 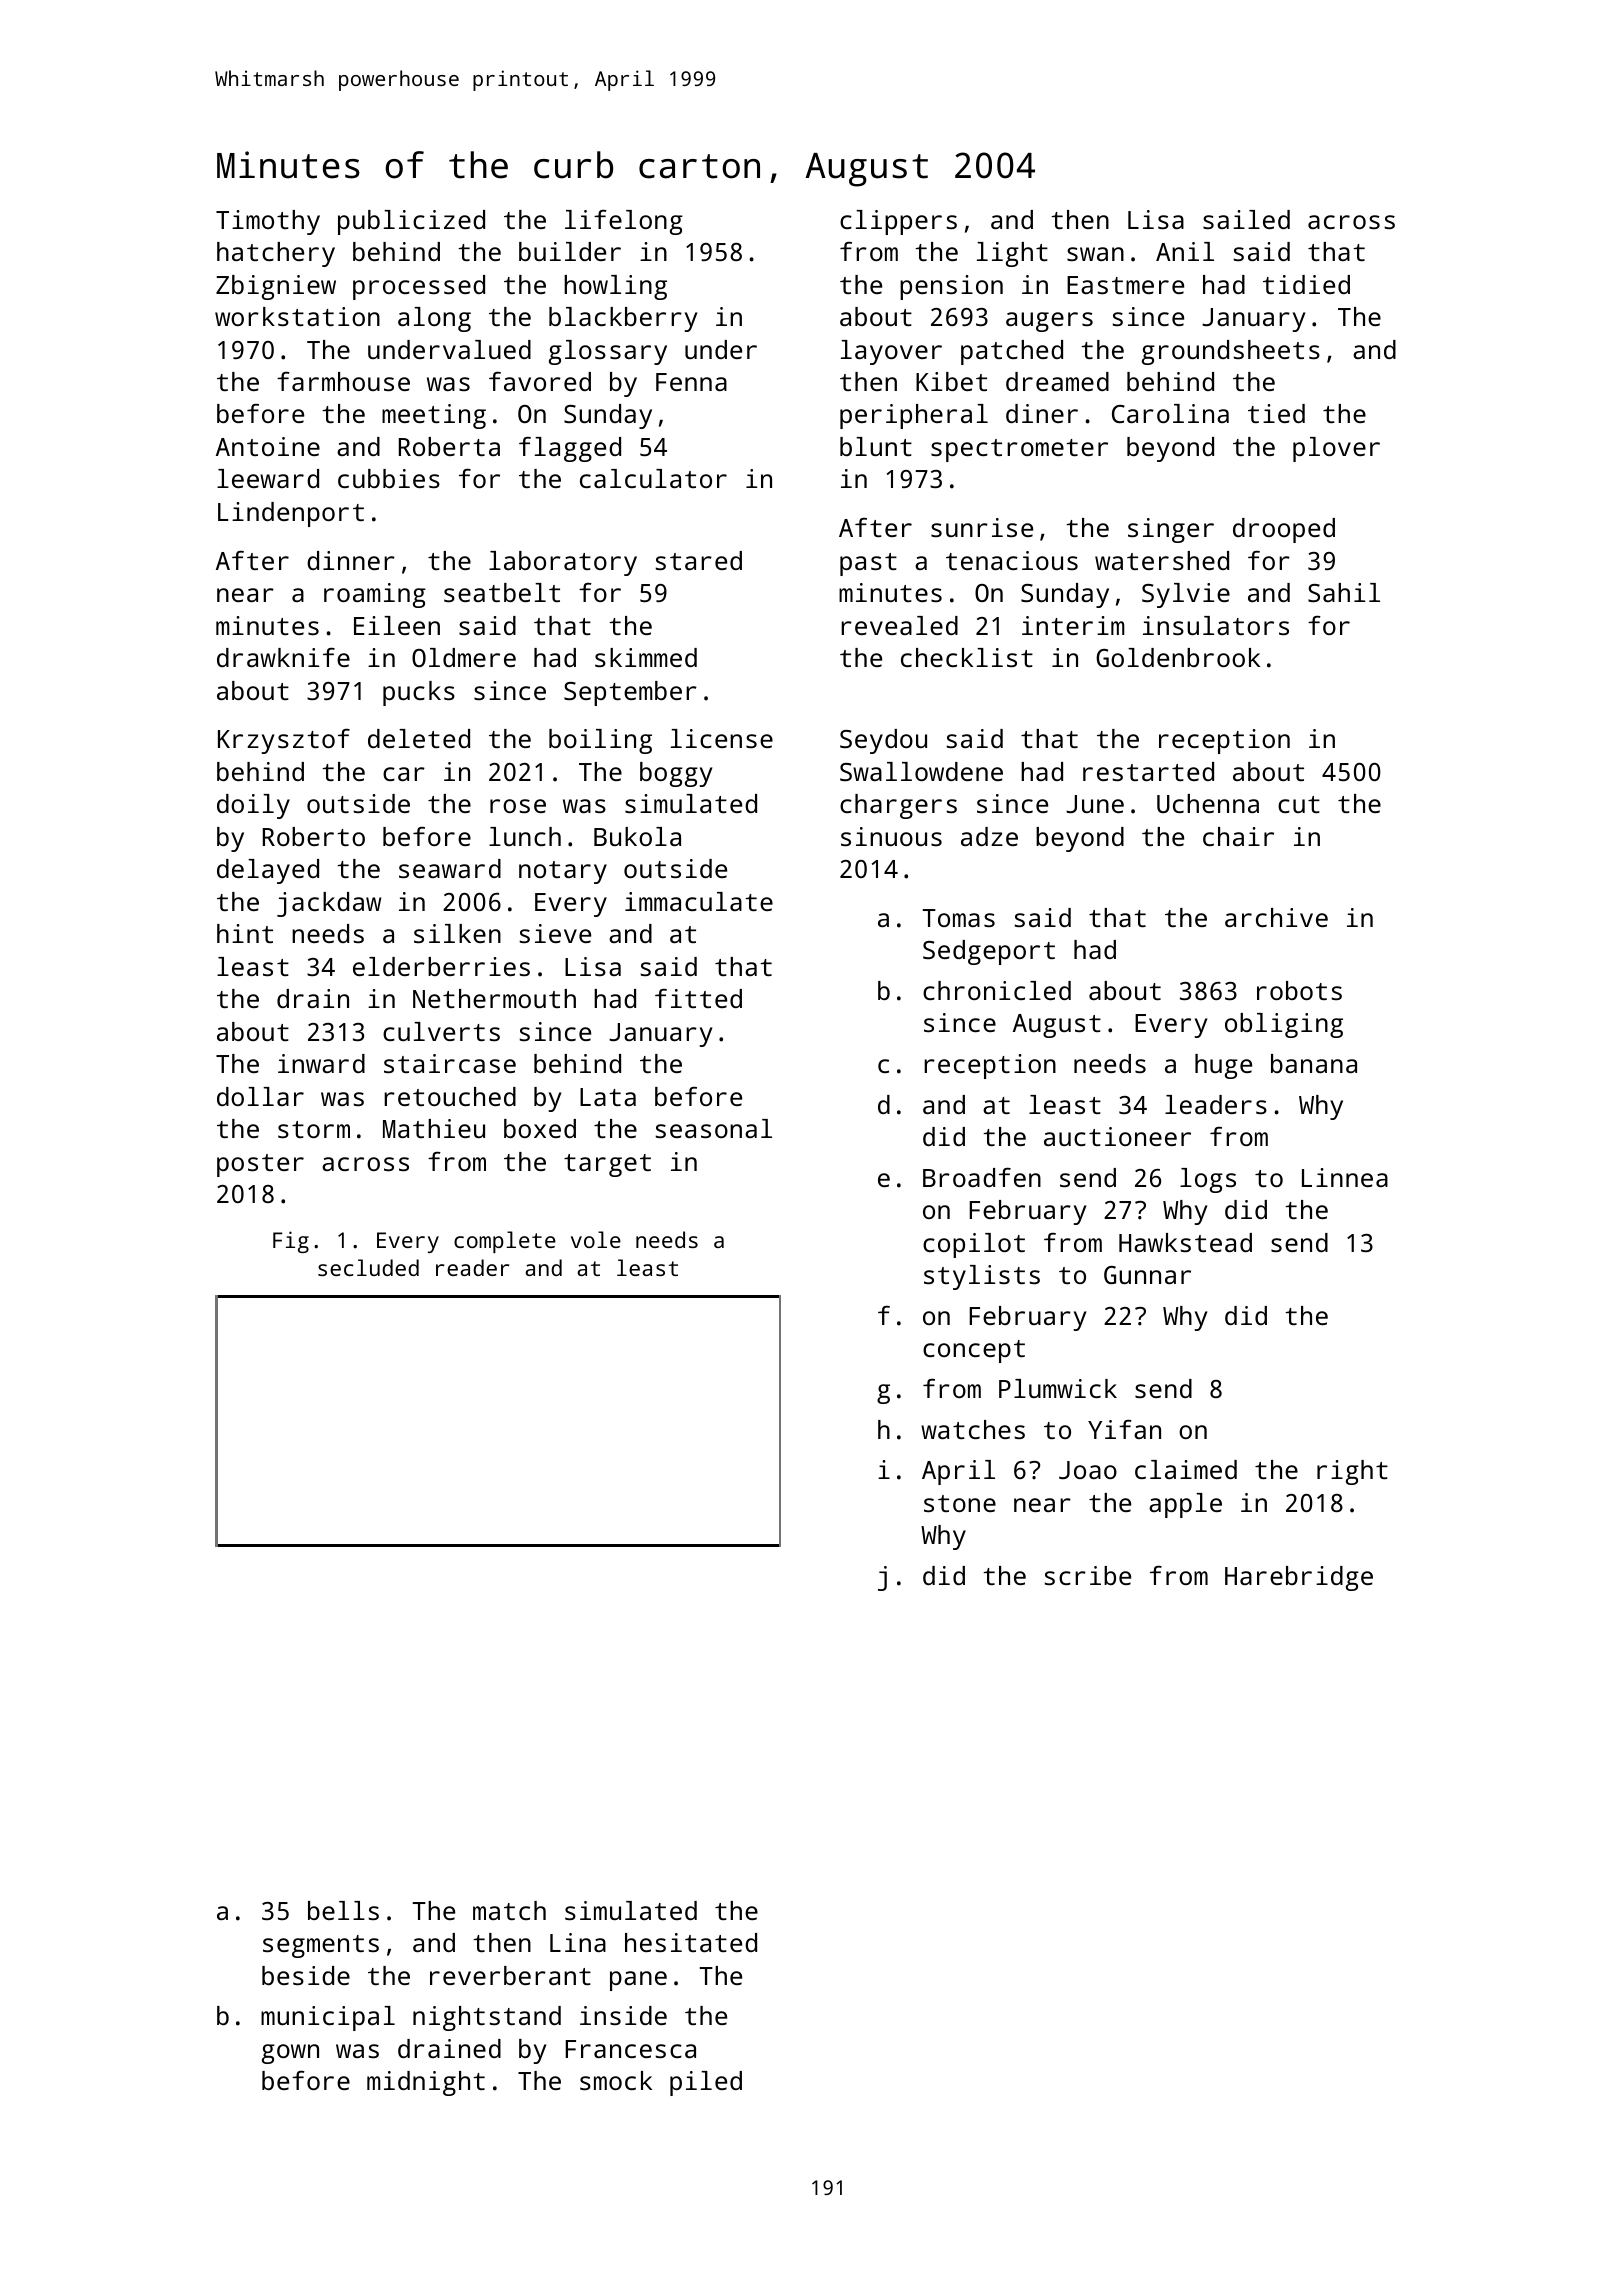 What do you see at coordinates (967, 657) in the page?
I see `checklist` at bounding box center [967, 657].
